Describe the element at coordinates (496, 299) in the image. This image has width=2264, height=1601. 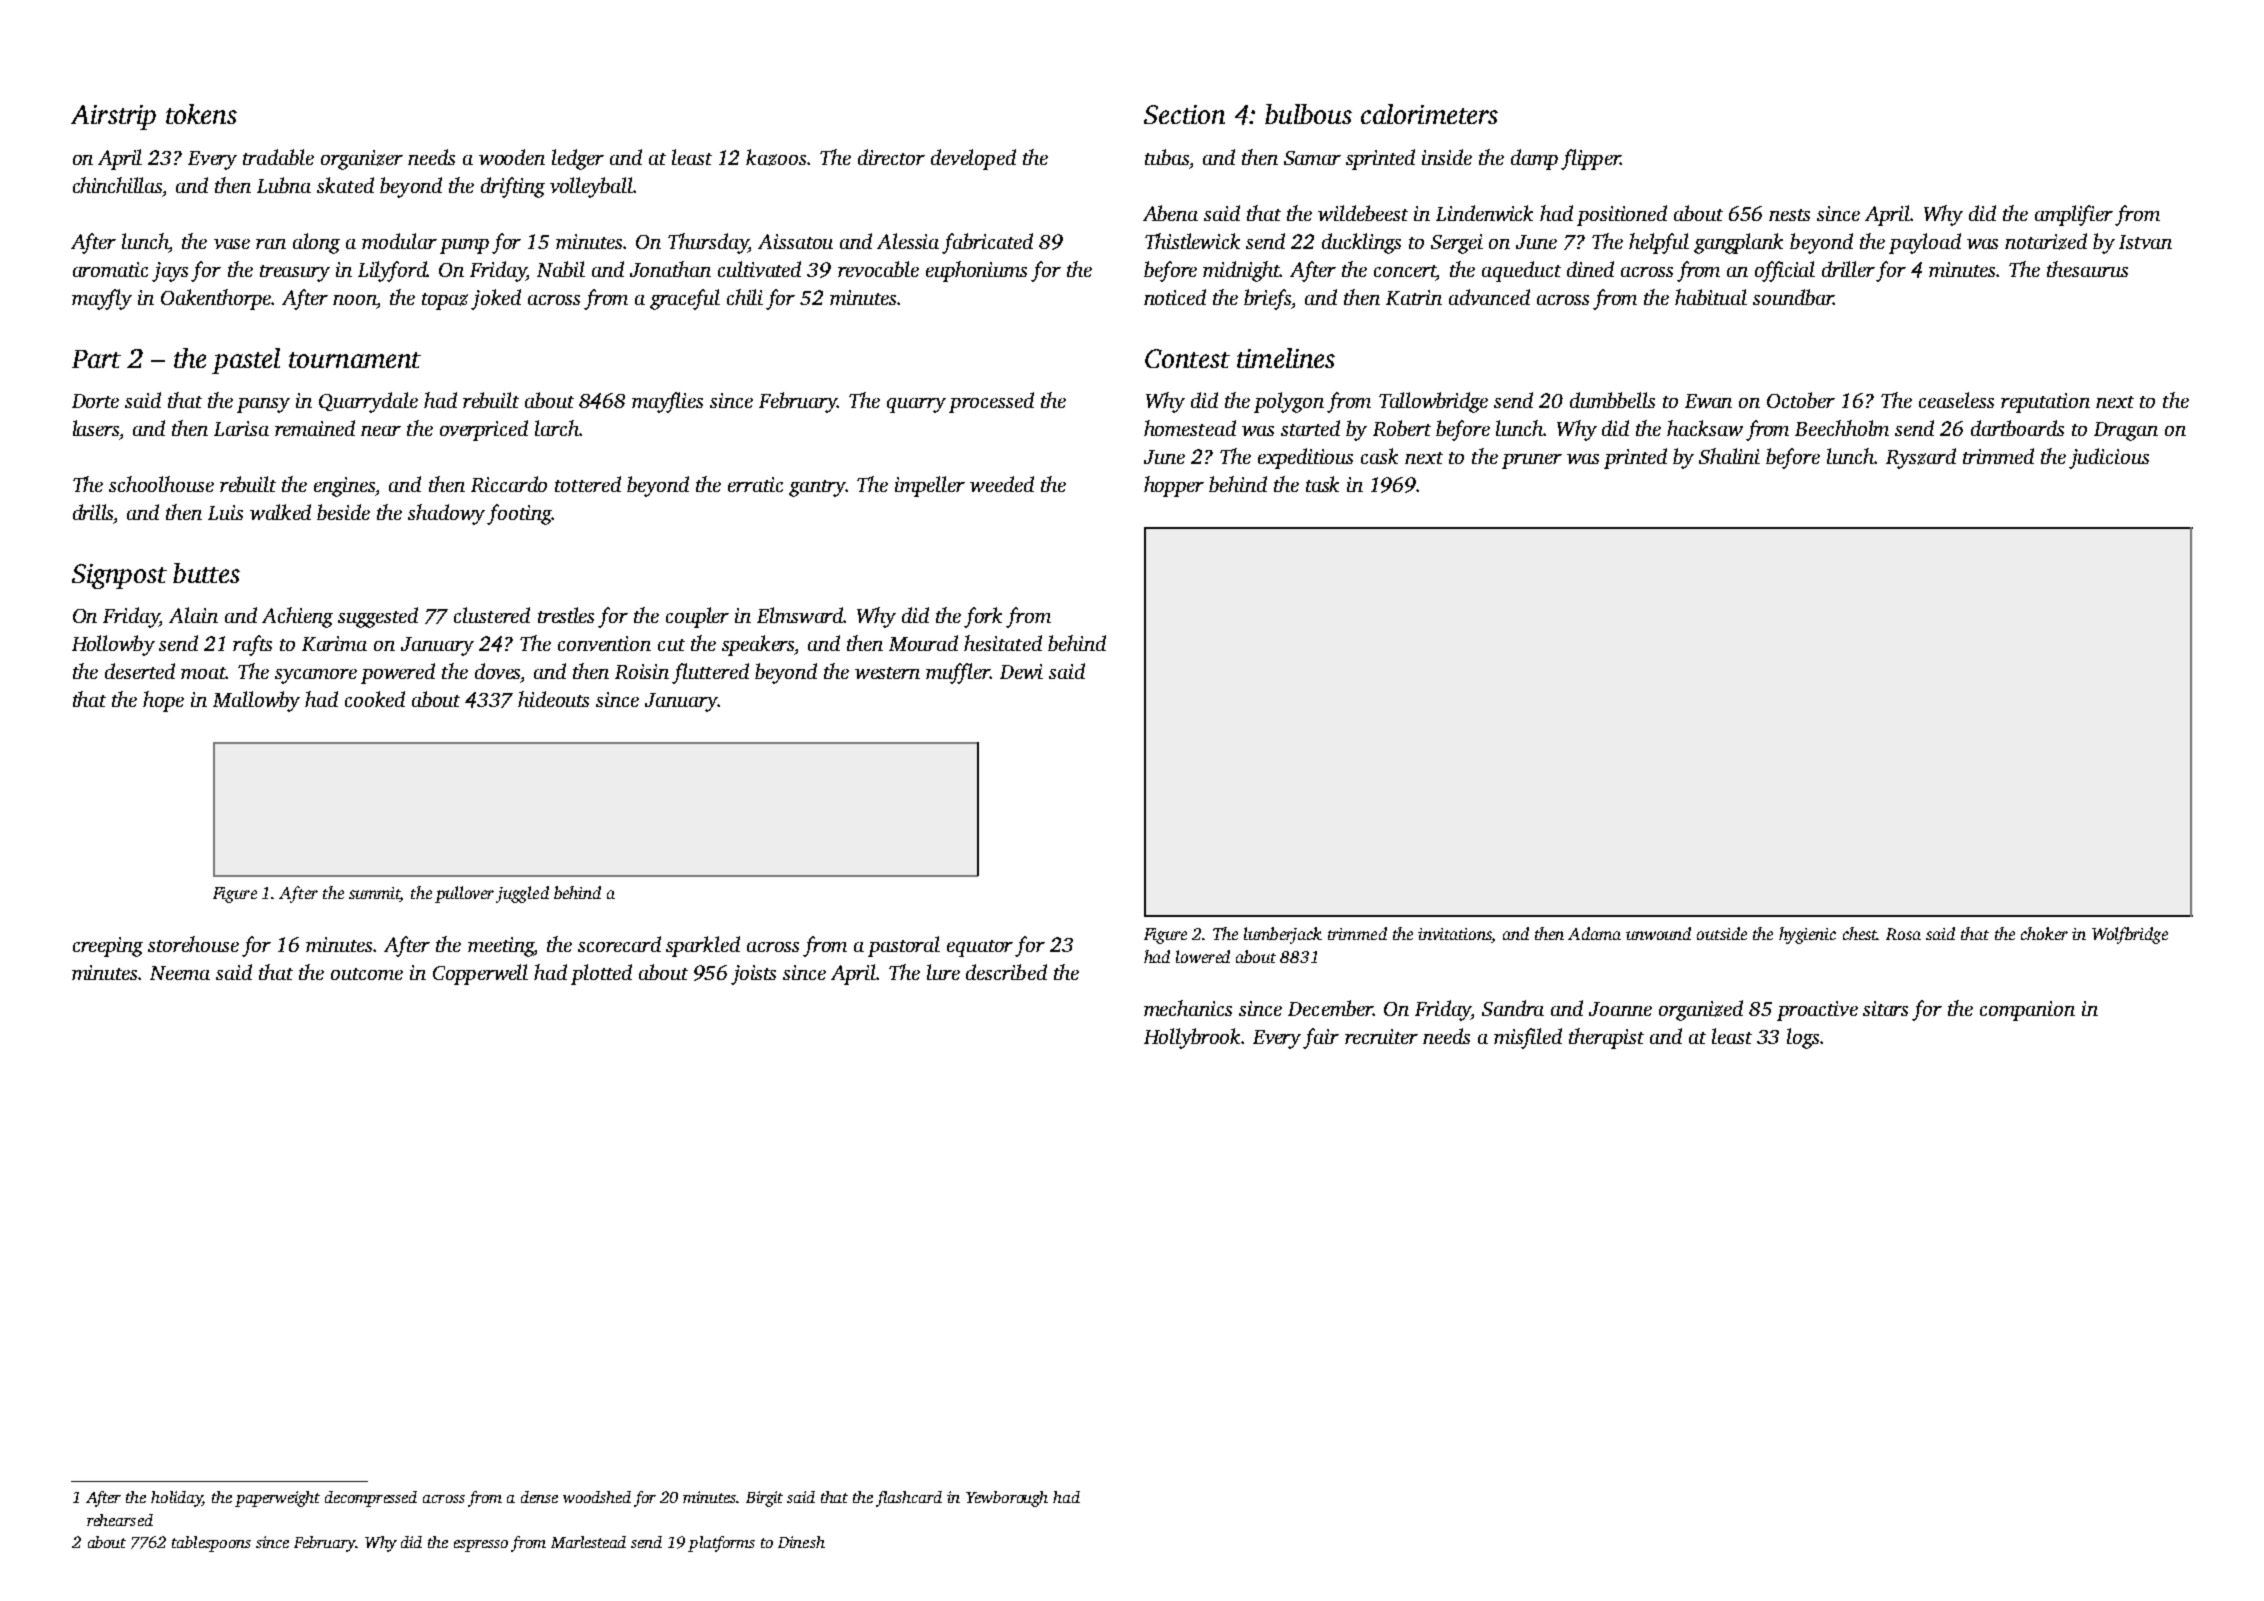
I see `joked` at that location.
